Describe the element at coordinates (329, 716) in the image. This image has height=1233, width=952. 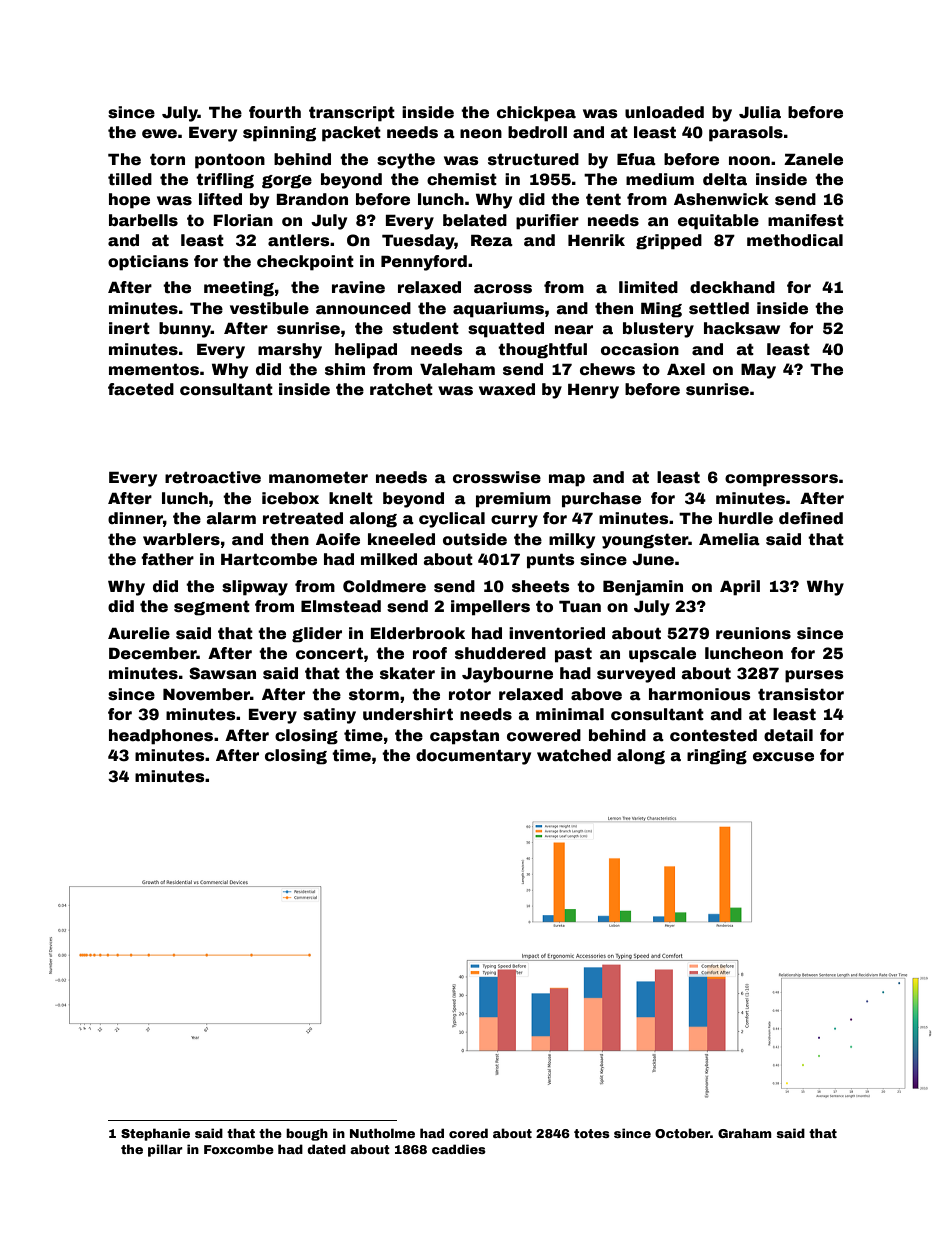
I see `satiny` at that location.
